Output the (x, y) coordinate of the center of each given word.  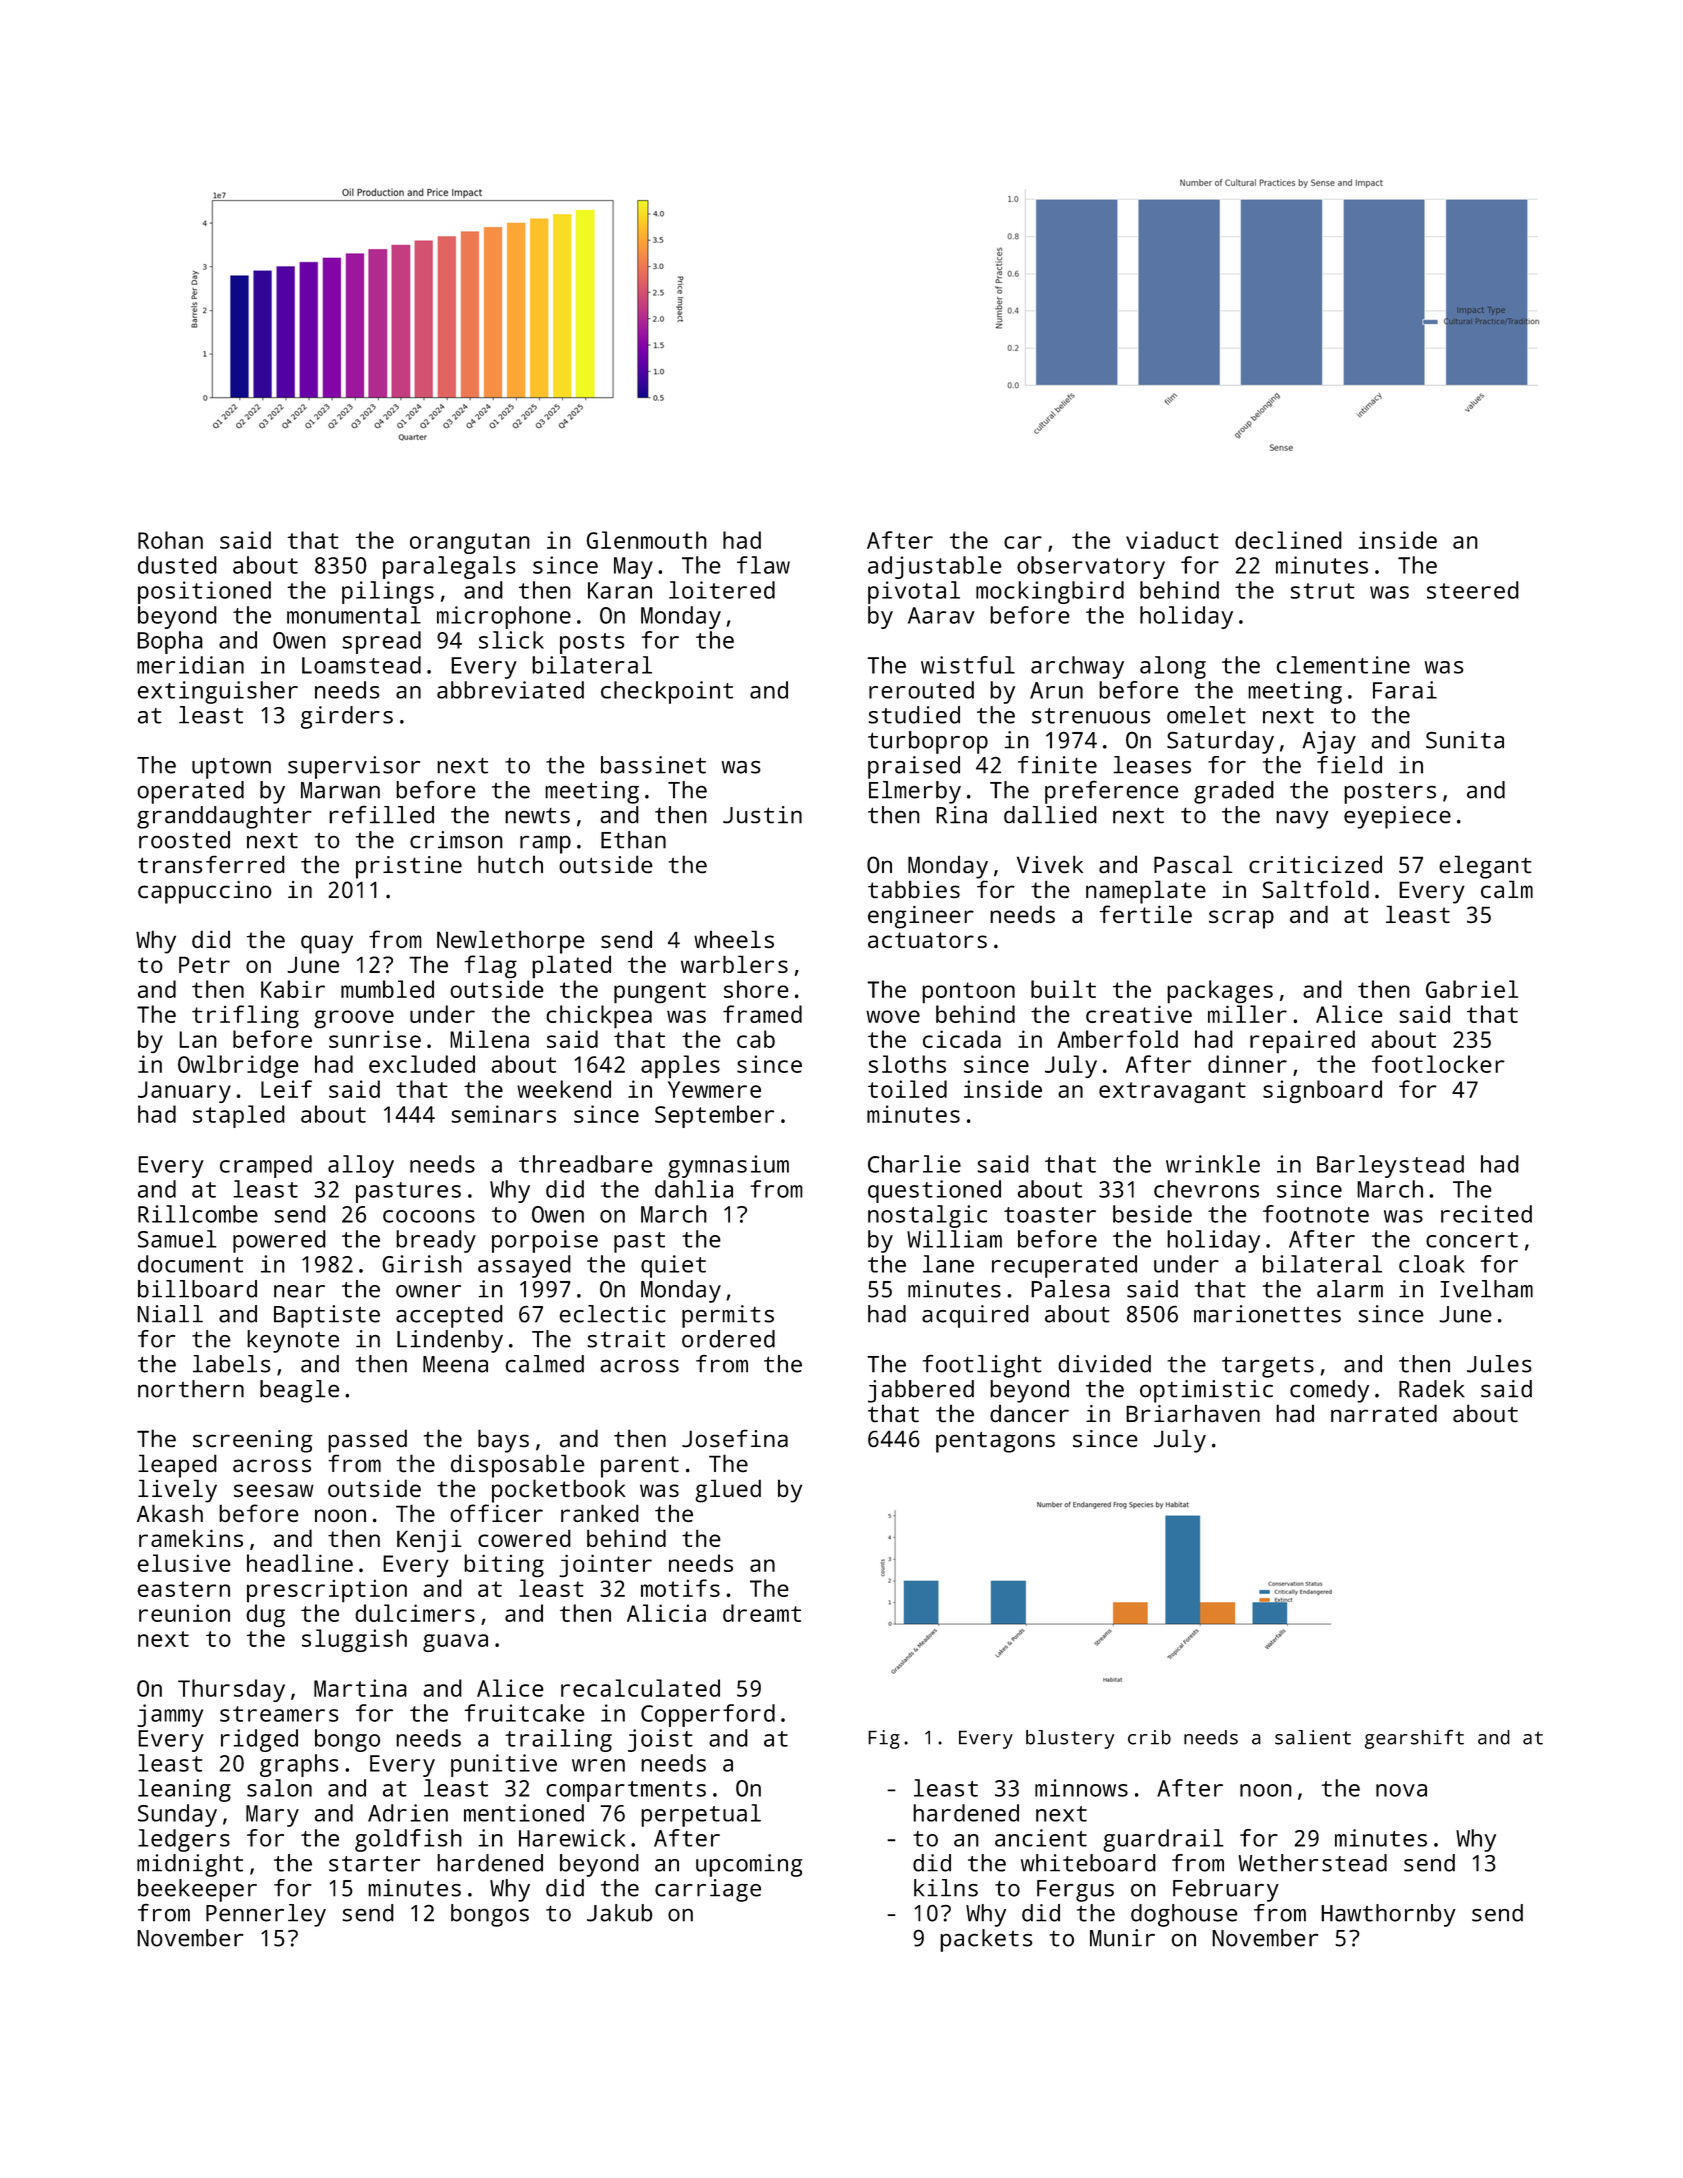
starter (374, 1864)
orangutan (470, 543)
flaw (763, 565)
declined (1288, 540)
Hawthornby (1388, 1915)
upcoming (749, 1865)
